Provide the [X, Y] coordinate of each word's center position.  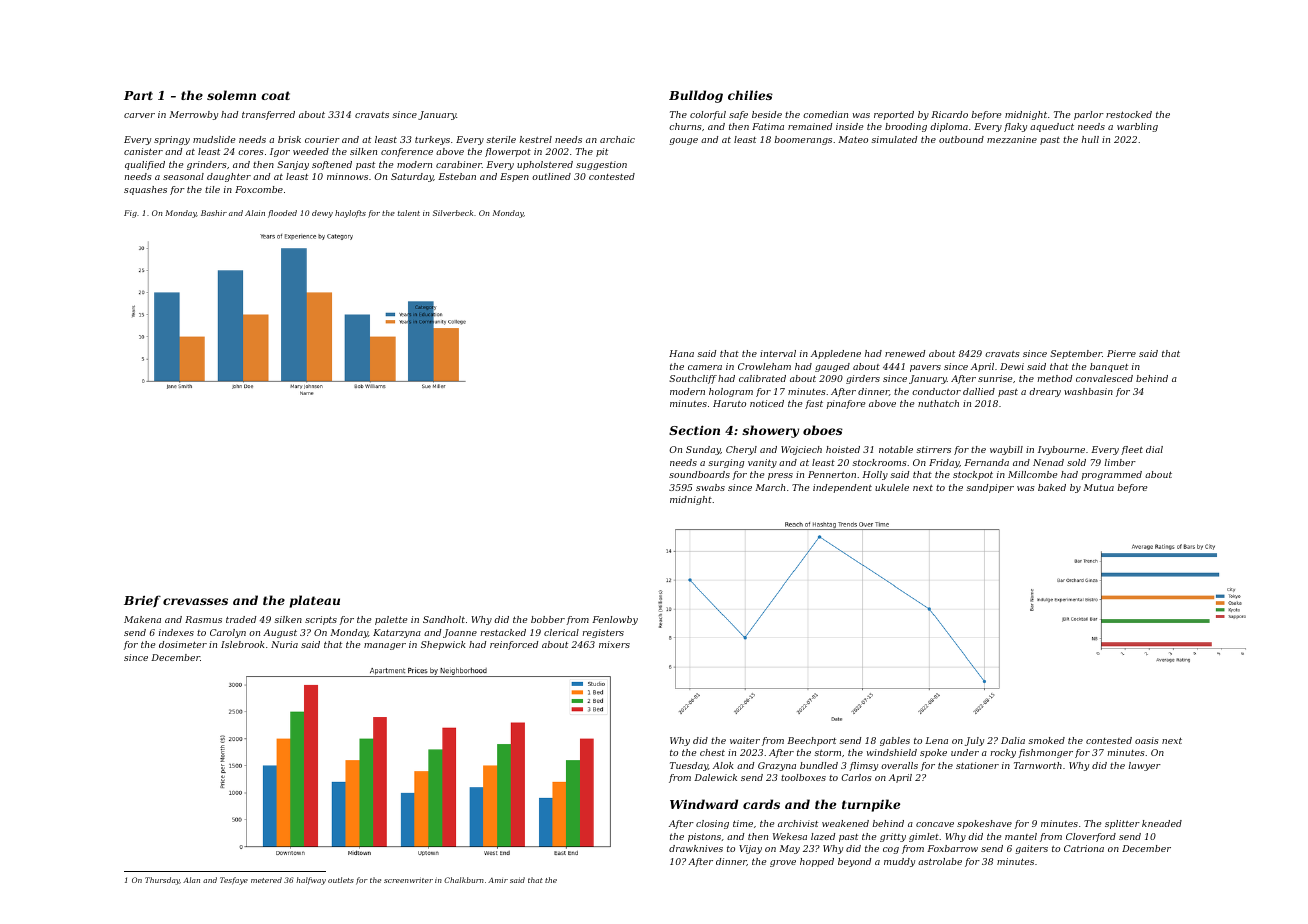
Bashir [214, 213]
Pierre [1121, 353]
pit [602, 152]
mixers [614, 644]
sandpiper [990, 488]
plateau [315, 601]
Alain [255, 213]
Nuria [284, 644]
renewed [905, 353]
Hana [681, 353]
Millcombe [1033, 474]
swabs [710, 487]
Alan [191, 880]
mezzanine [1012, 139]
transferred [268, 115]
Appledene [836, 354]
